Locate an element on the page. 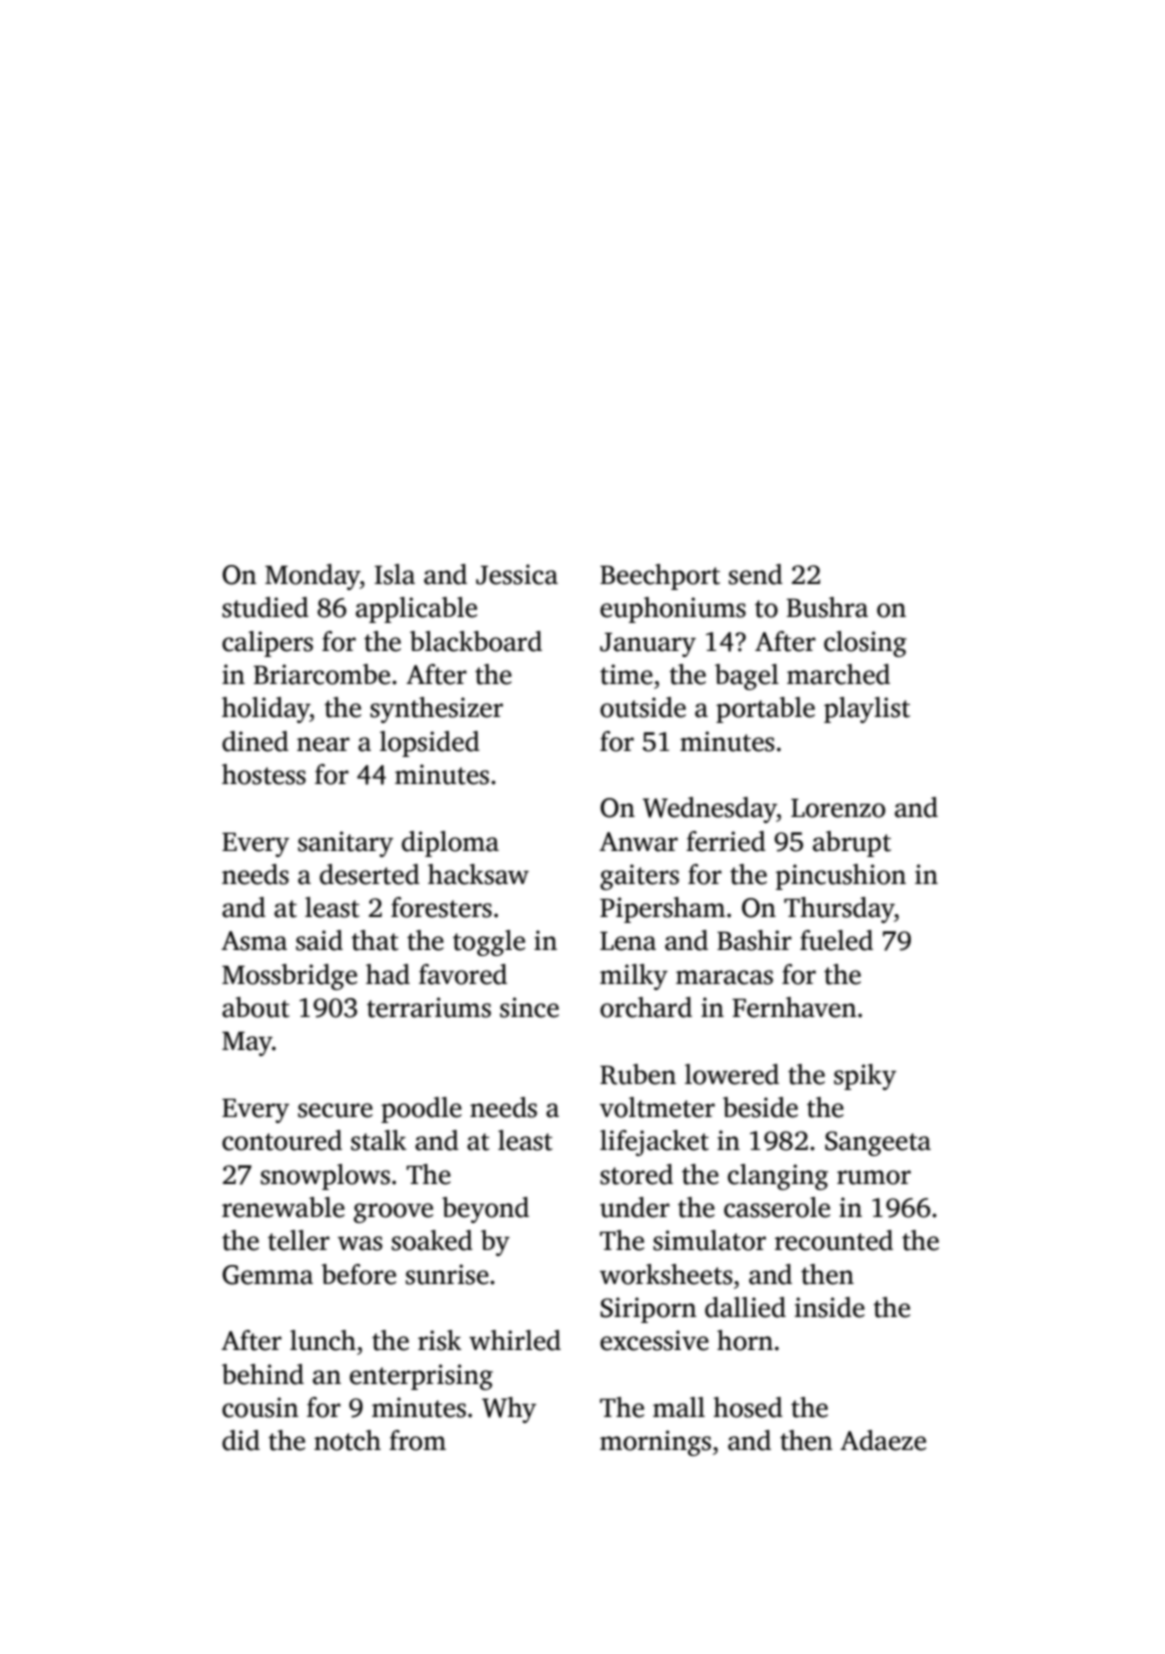 The image size is (1165, 1654). Ruben is located at coordinates (638, 1074).
